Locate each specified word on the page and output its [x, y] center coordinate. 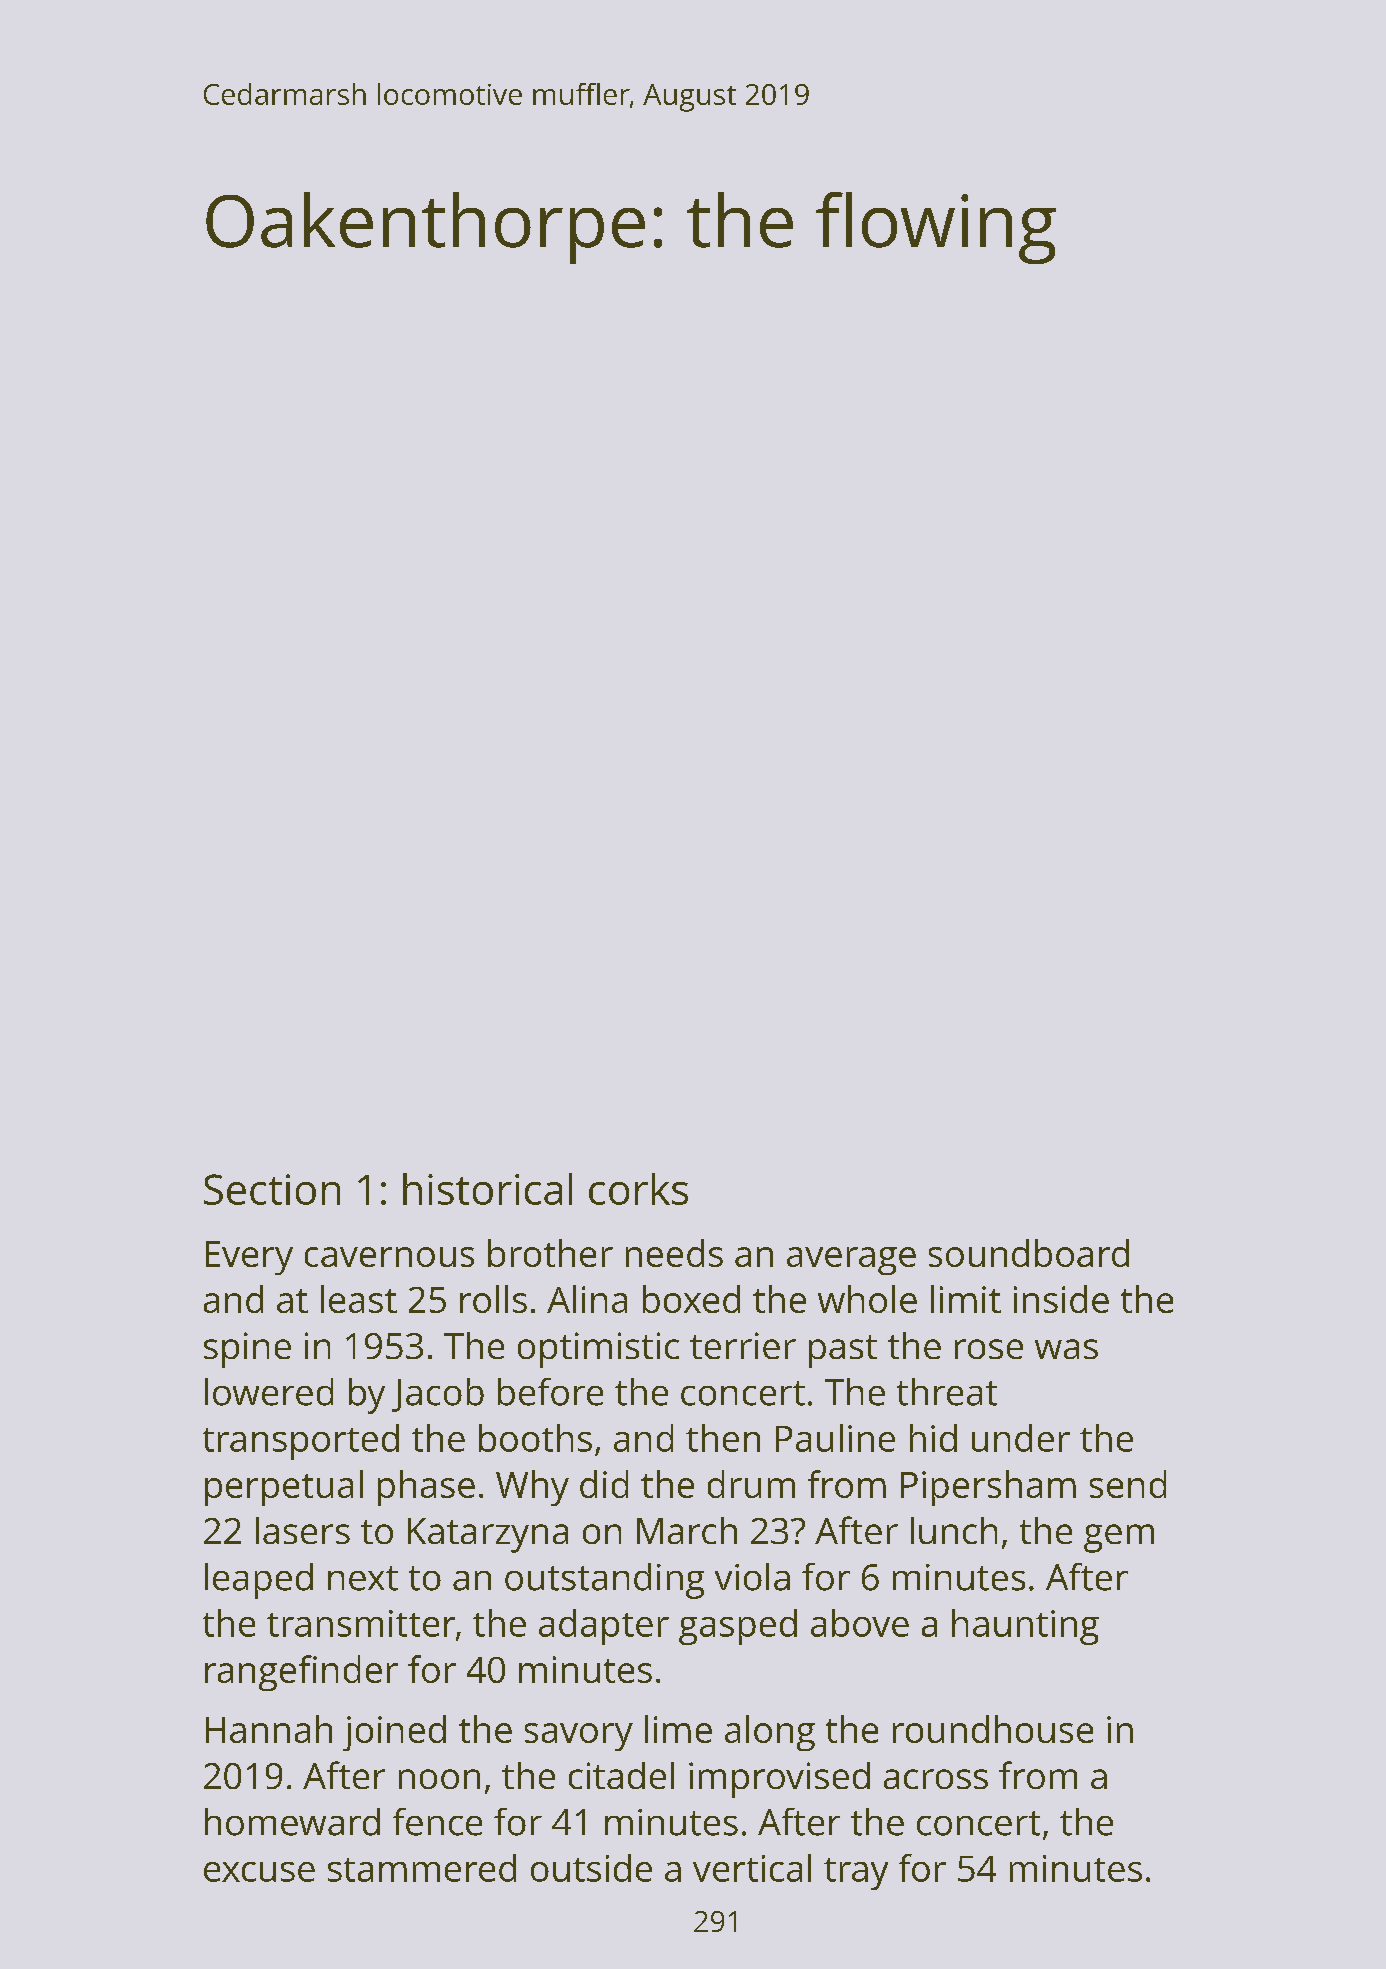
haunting [1025, 1627]
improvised [779, 1780]
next [363, 1578]
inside [1061, 1299]
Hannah [269, 1729]
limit [966, 1299]
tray [856, 1874]
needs [674, 1253]
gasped [738, 1627]
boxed [691, 1299]
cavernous [389, 1257]
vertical [752, 1868]
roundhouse [993, 1729]
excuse [259, 1872]
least [359, 1299]
